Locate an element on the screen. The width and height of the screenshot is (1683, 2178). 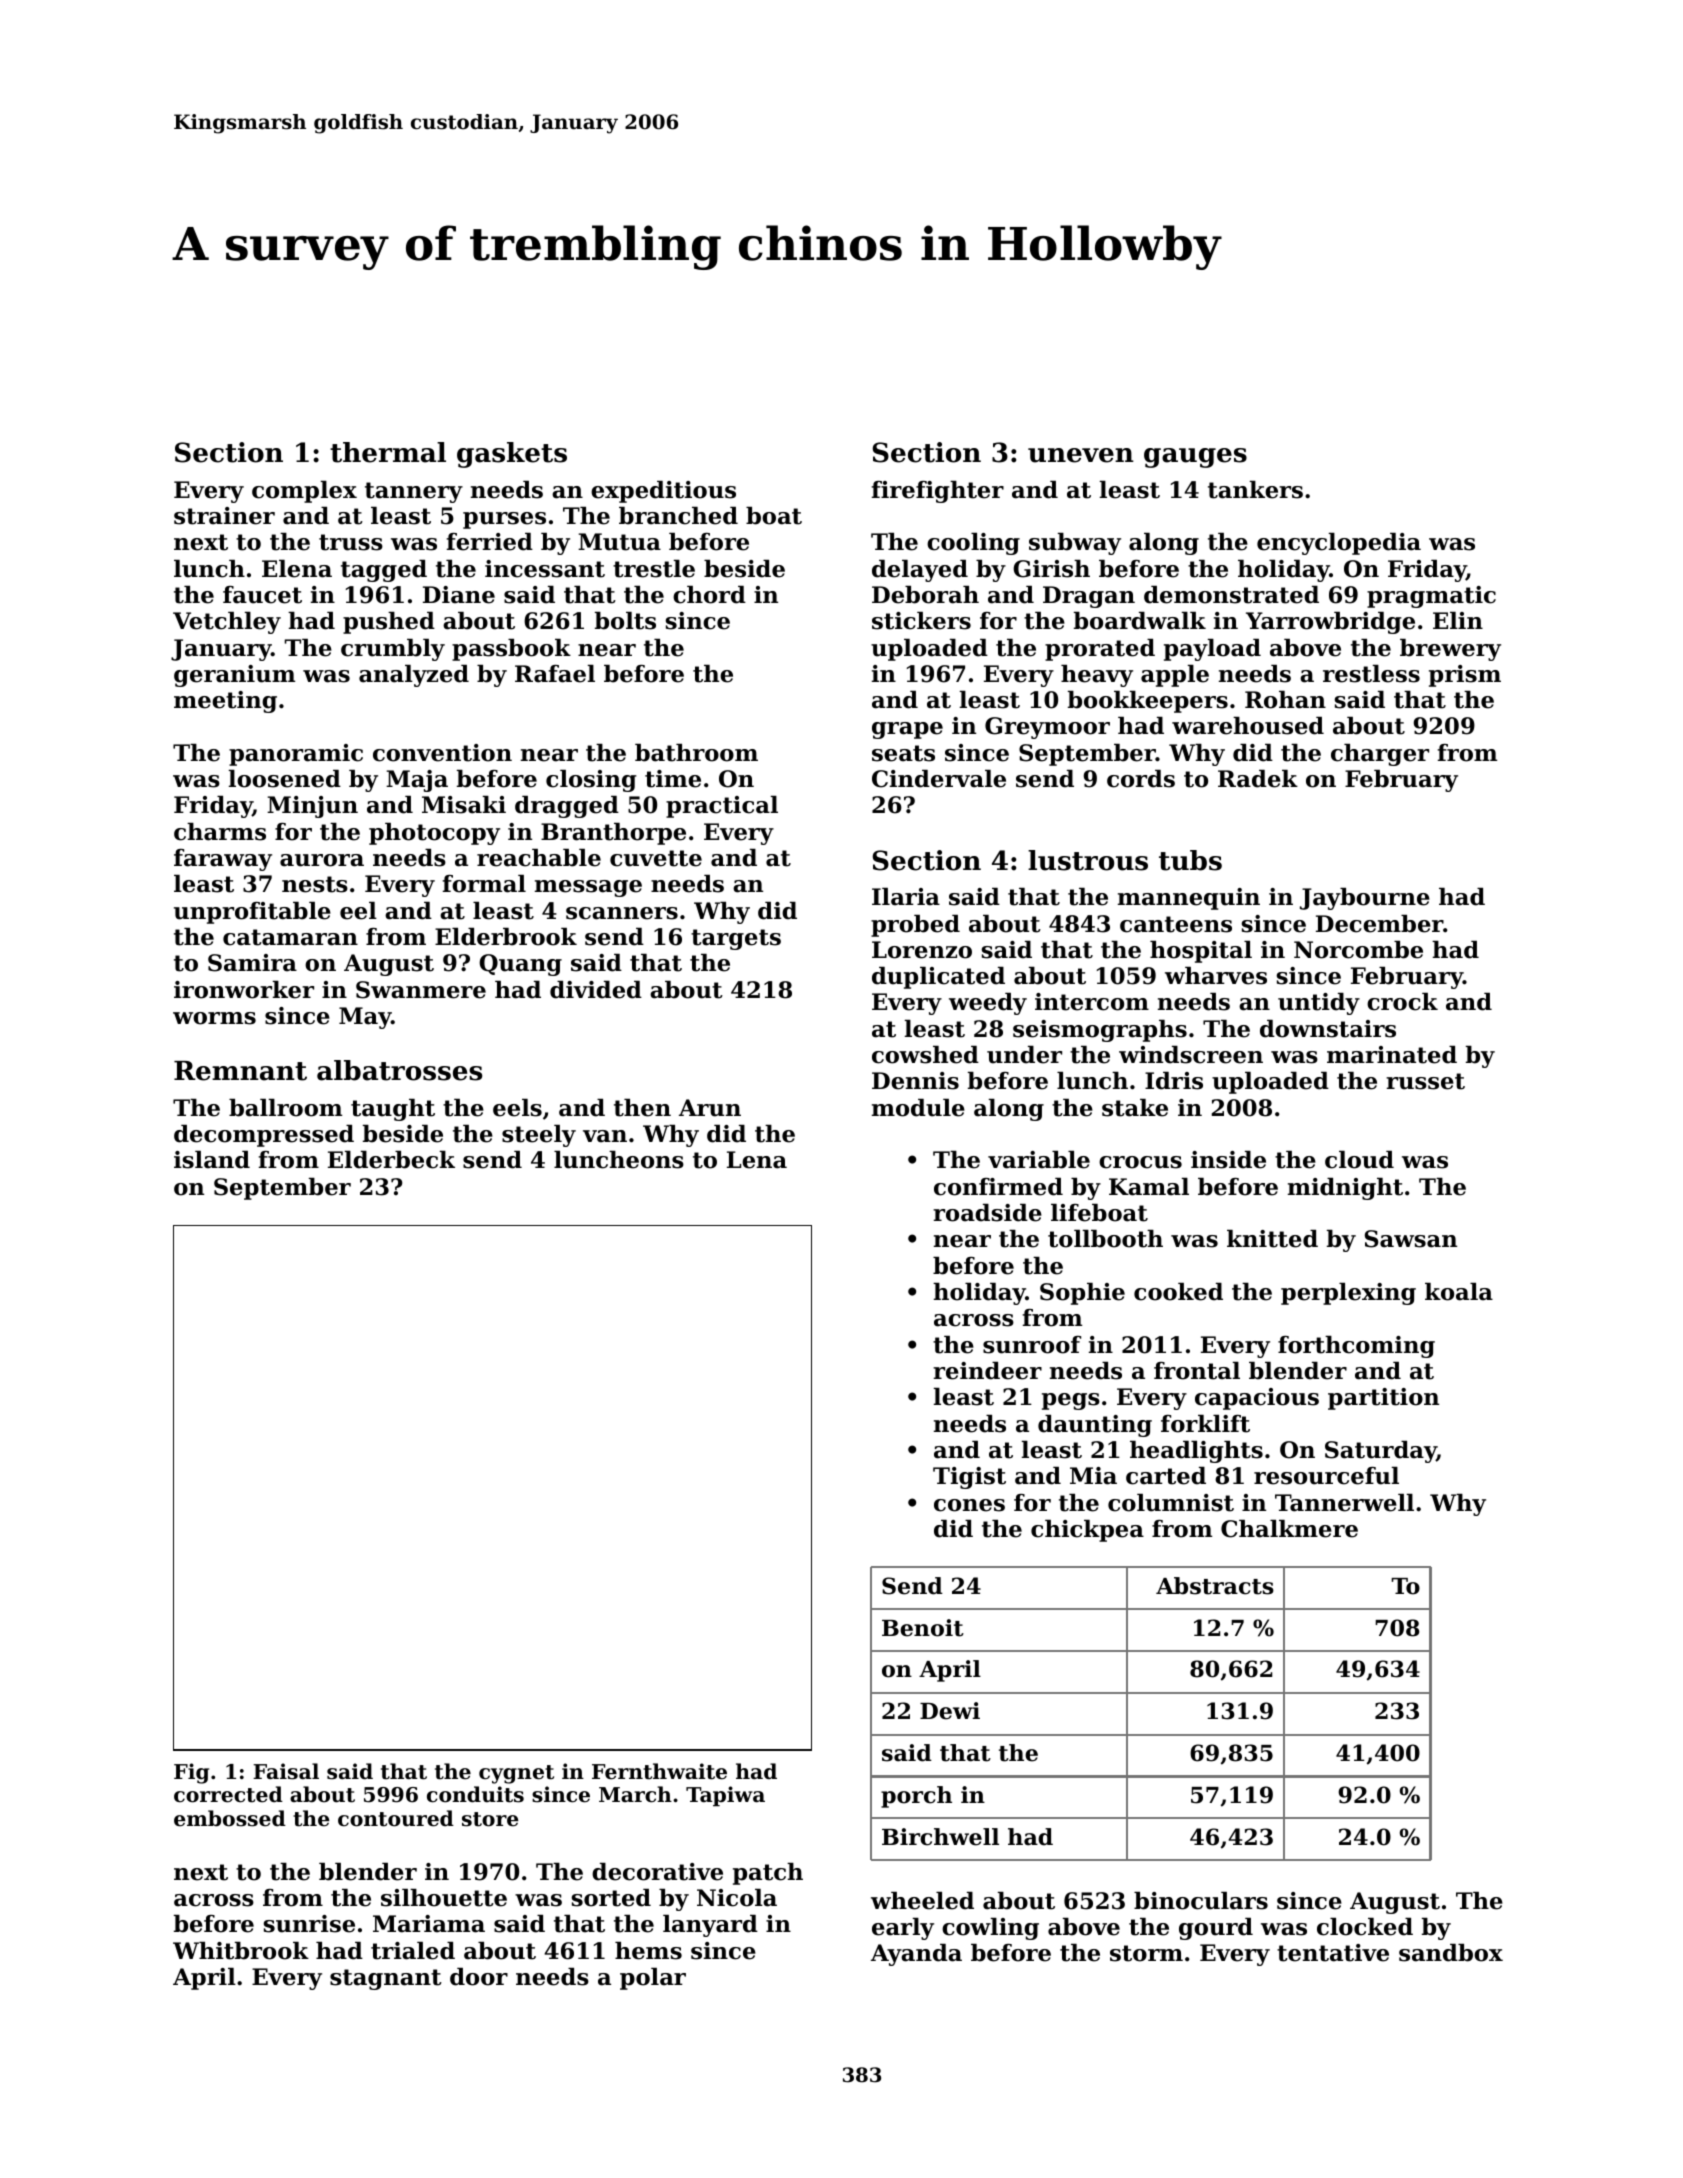
Tigist is located at coordinates (969, 1478).
